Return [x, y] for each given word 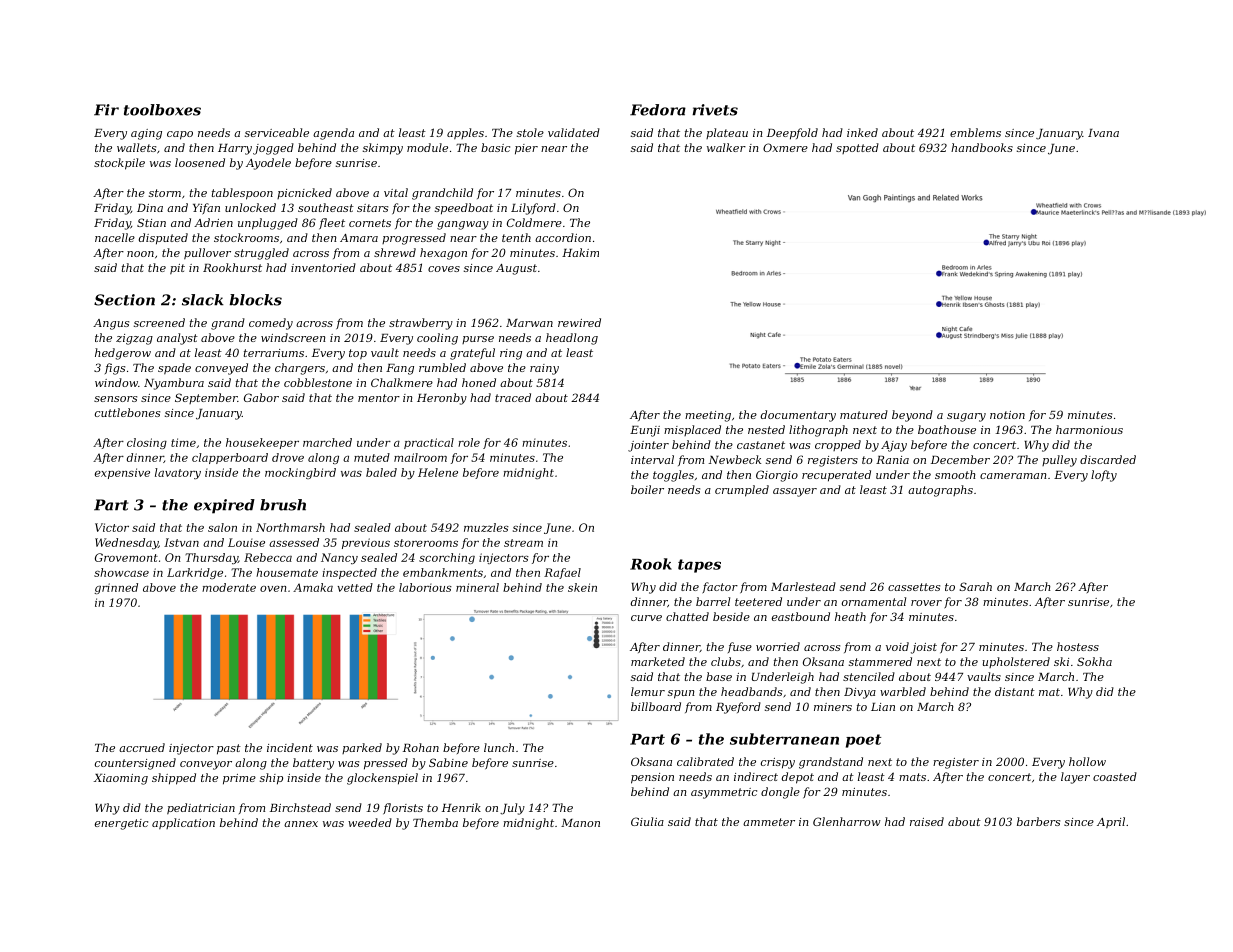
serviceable [277, 132]
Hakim [580, 252]
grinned [116, 588]
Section [124, 300]
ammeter [769, 822]
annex [301, 824]
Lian [883, 707]
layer [1075, 778]
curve [646, 618]
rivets [715, 110]
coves [444, 269]
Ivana [1103, 133]
